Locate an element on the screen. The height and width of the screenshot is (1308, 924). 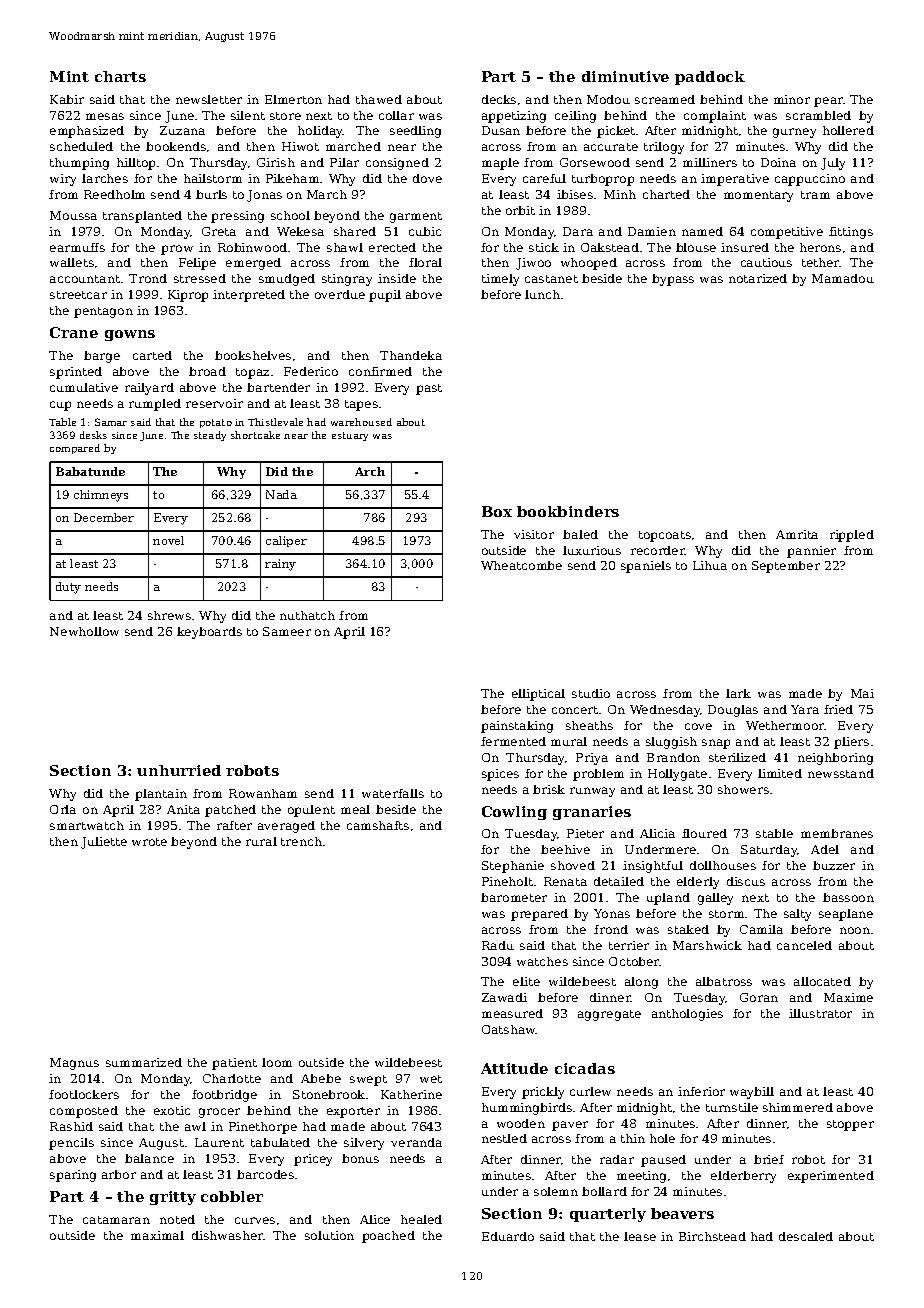
maximal is located at coordinates (157, 1235).
